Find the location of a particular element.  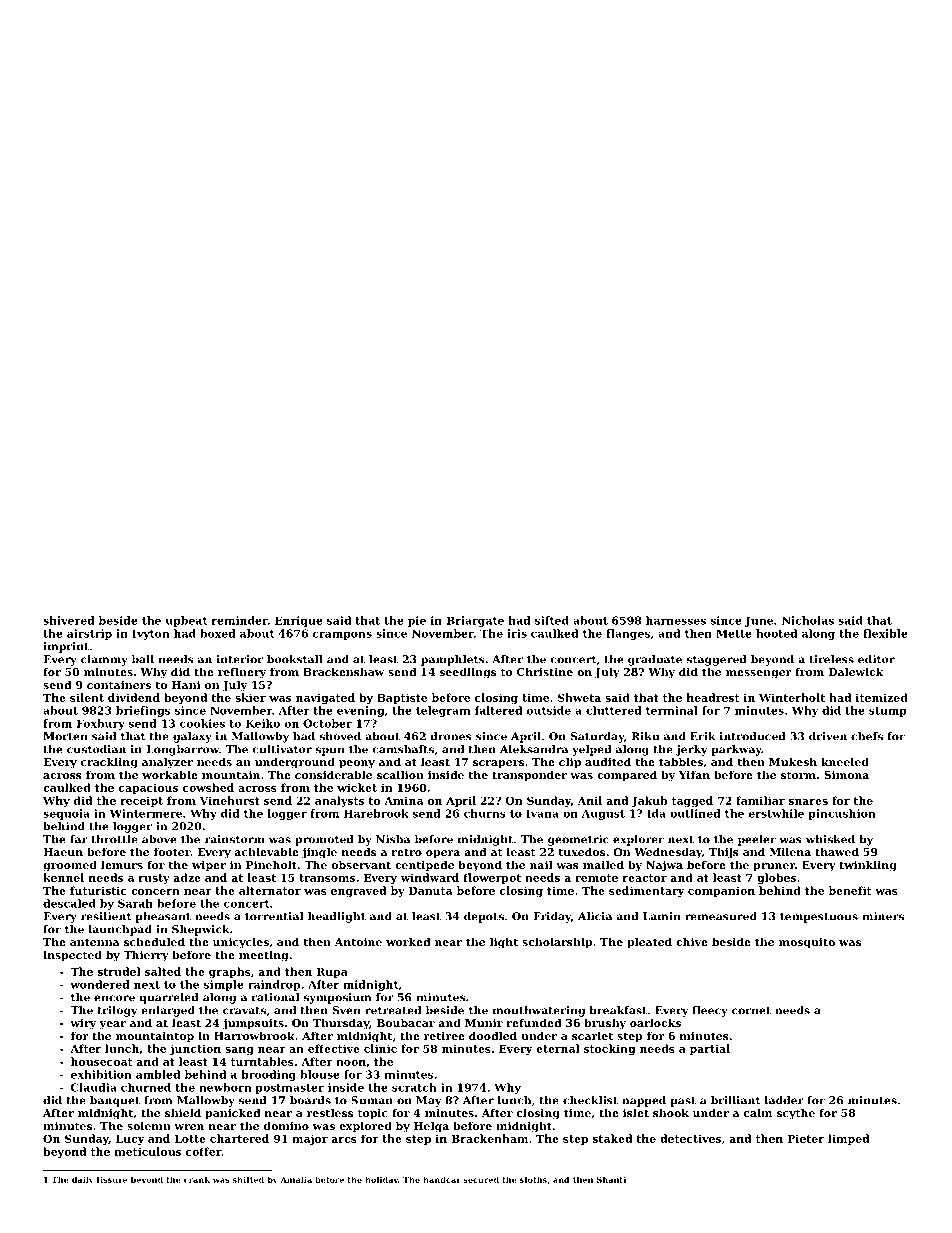

flexible is located at coordinates (885, 633).
